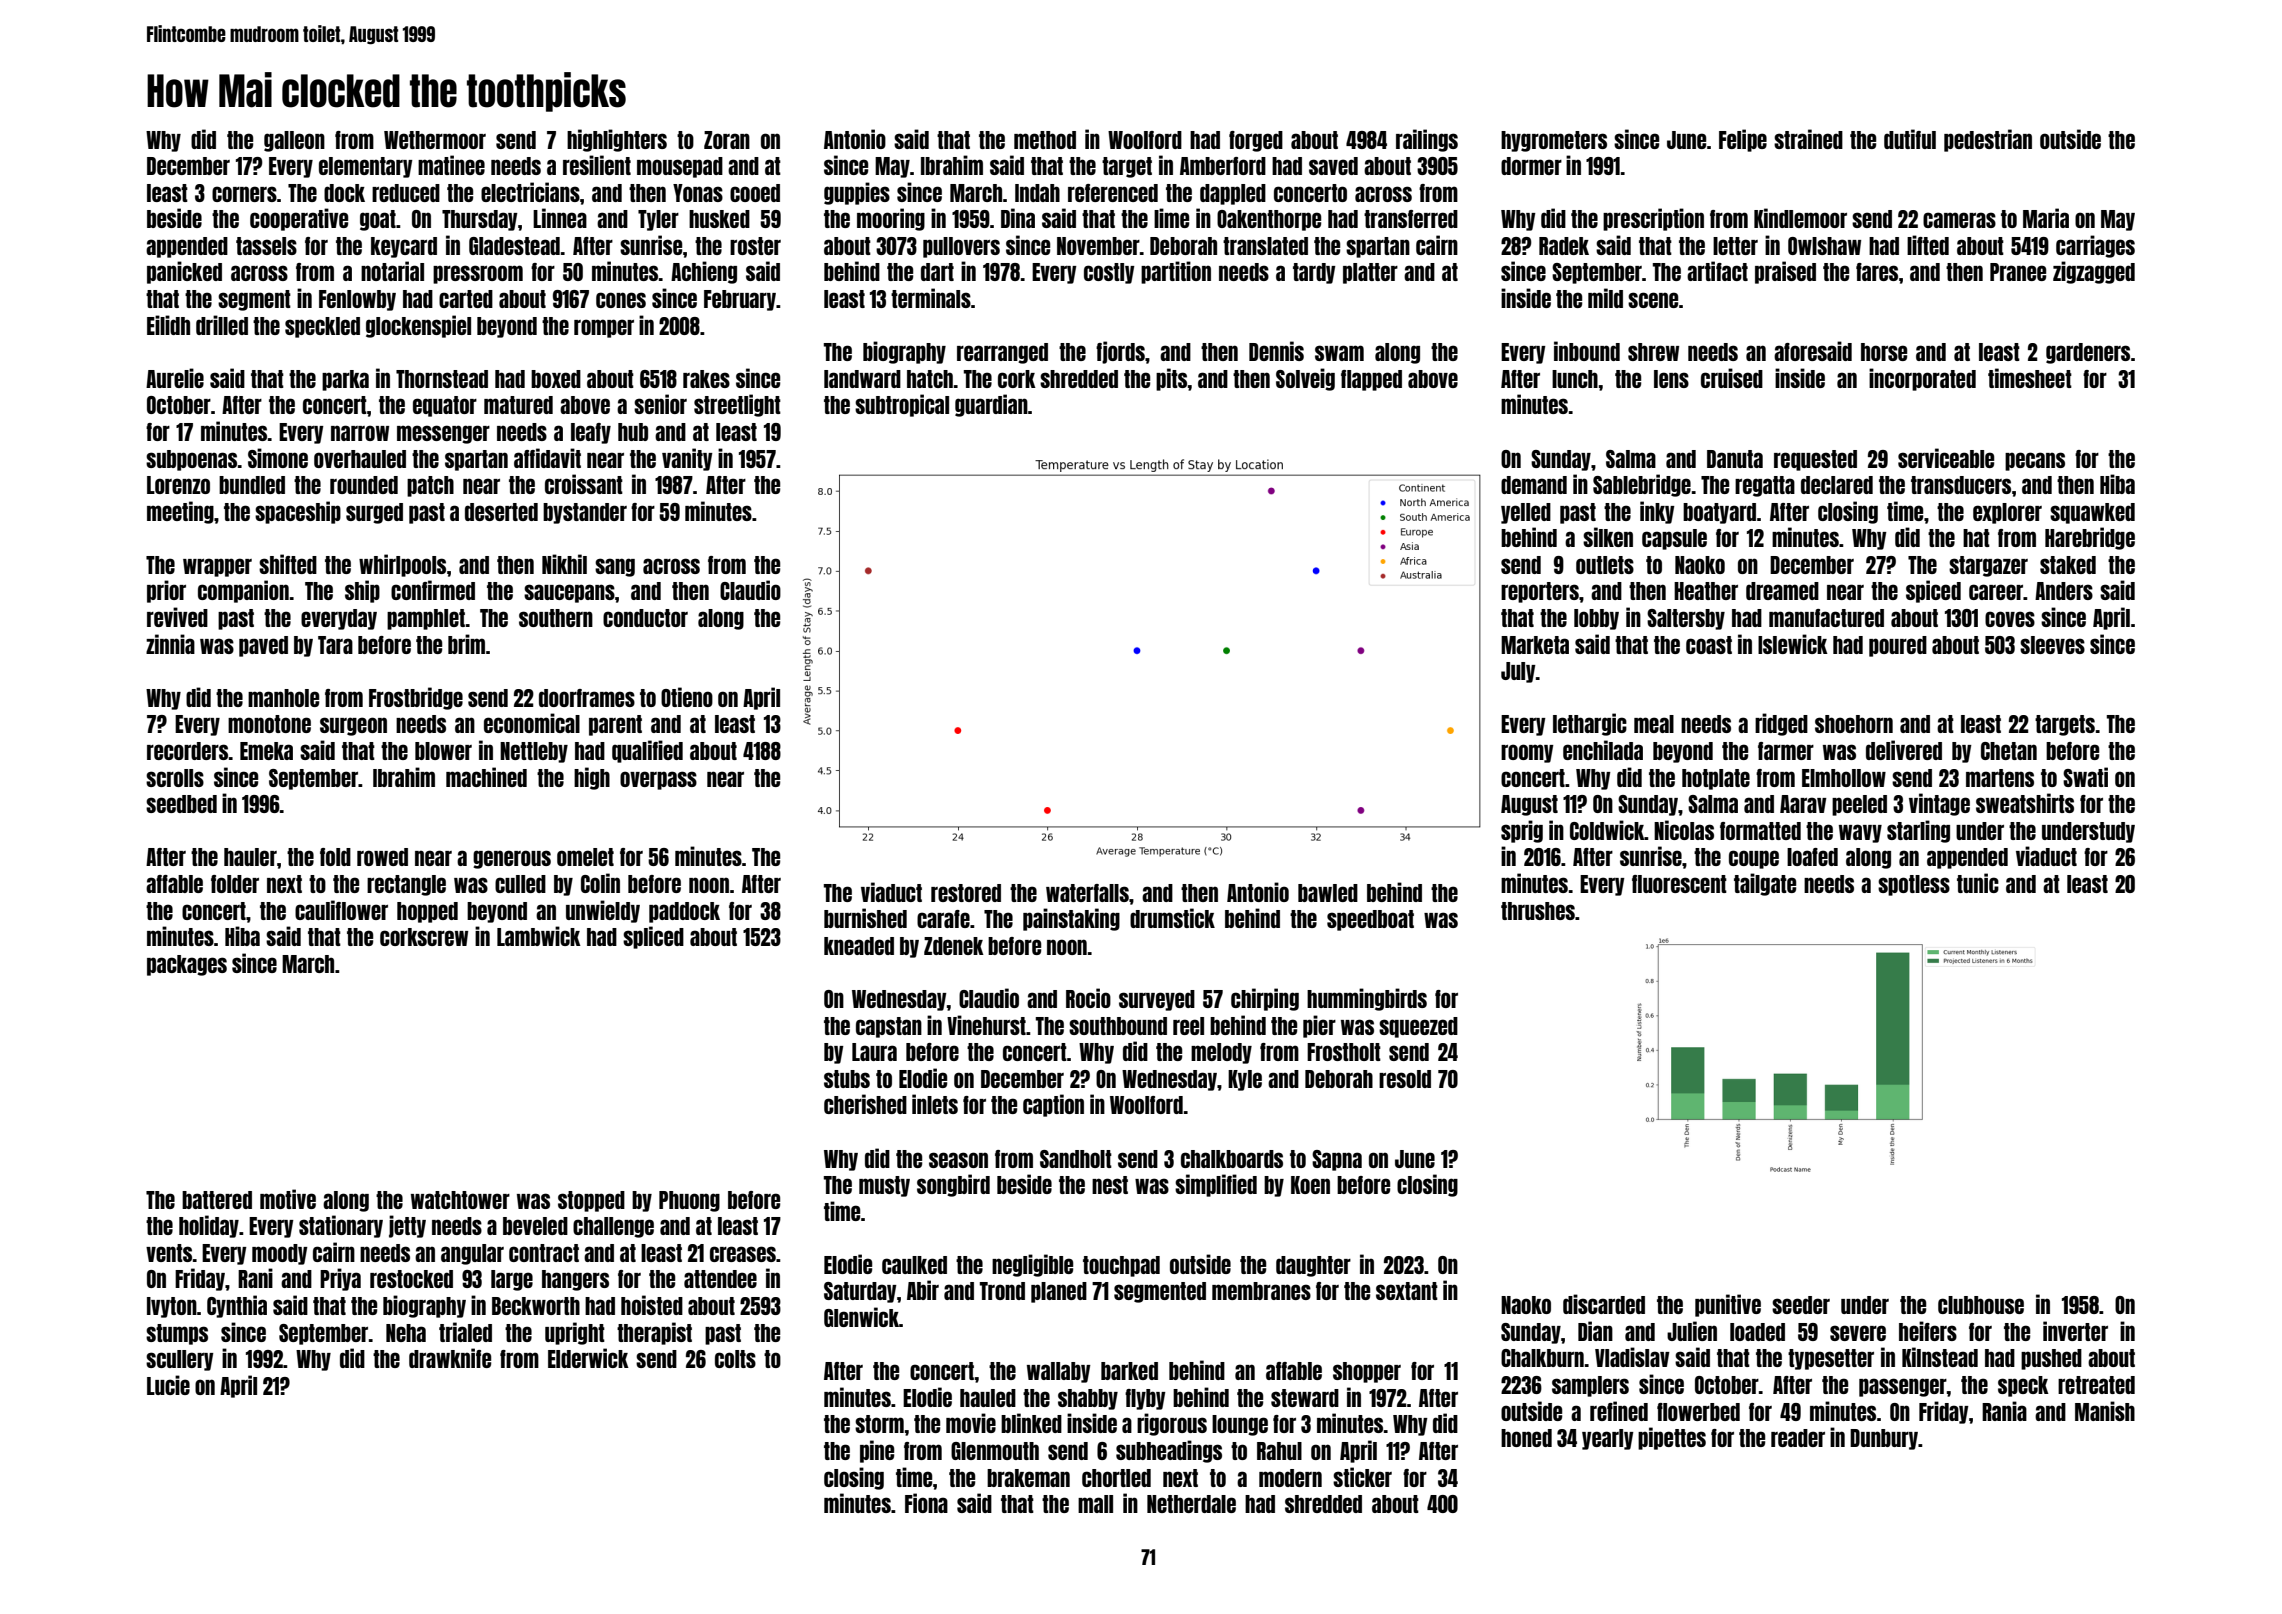 This image has width=2282, height=1614. What do you see at coordinates (1884, 1439) in the image?
I see `Dunbury` at bounding box center [1884, 1439].
